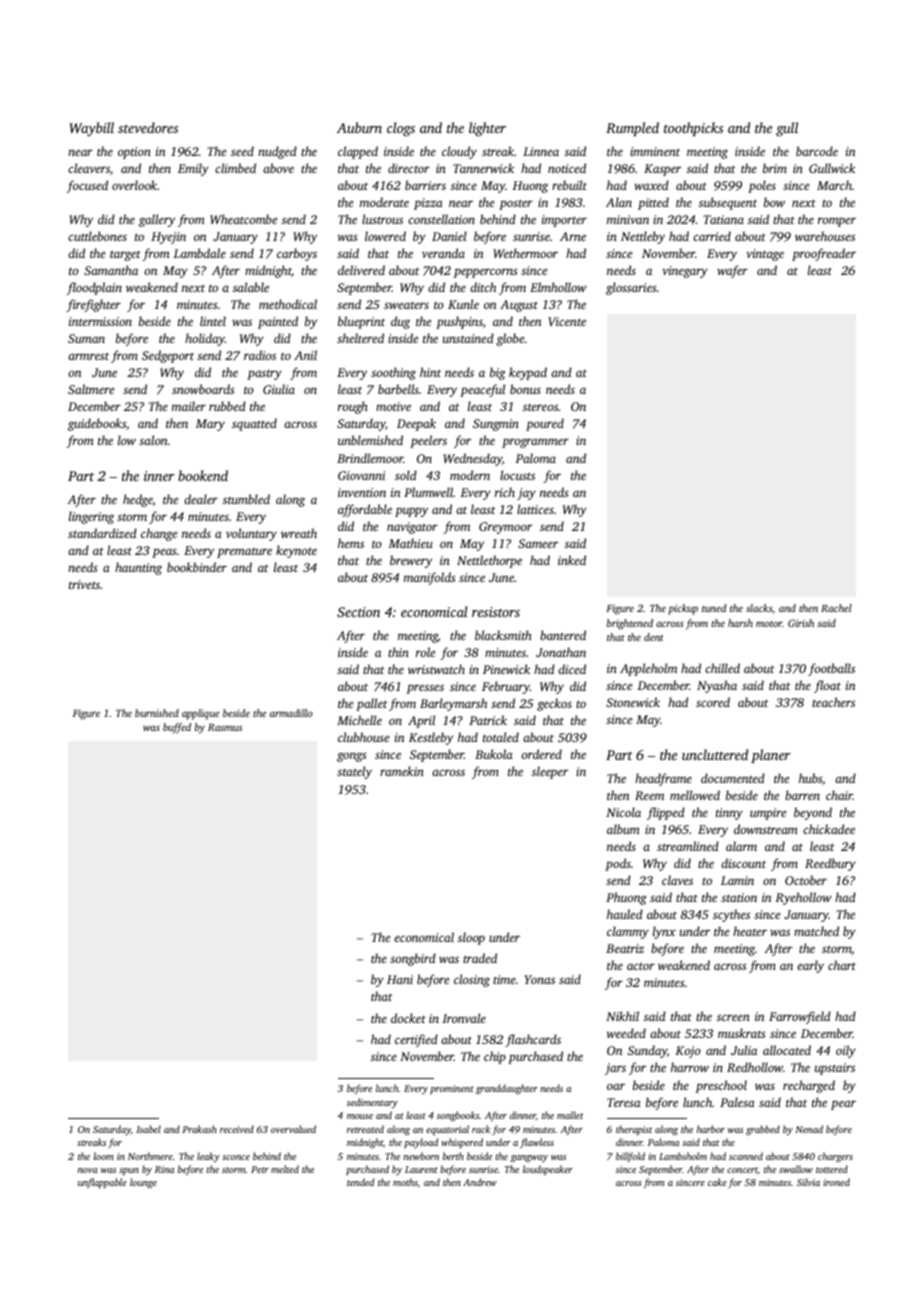 The width and height of the image is (924, 1308). I want to click on barcode, so click(817, 151).
